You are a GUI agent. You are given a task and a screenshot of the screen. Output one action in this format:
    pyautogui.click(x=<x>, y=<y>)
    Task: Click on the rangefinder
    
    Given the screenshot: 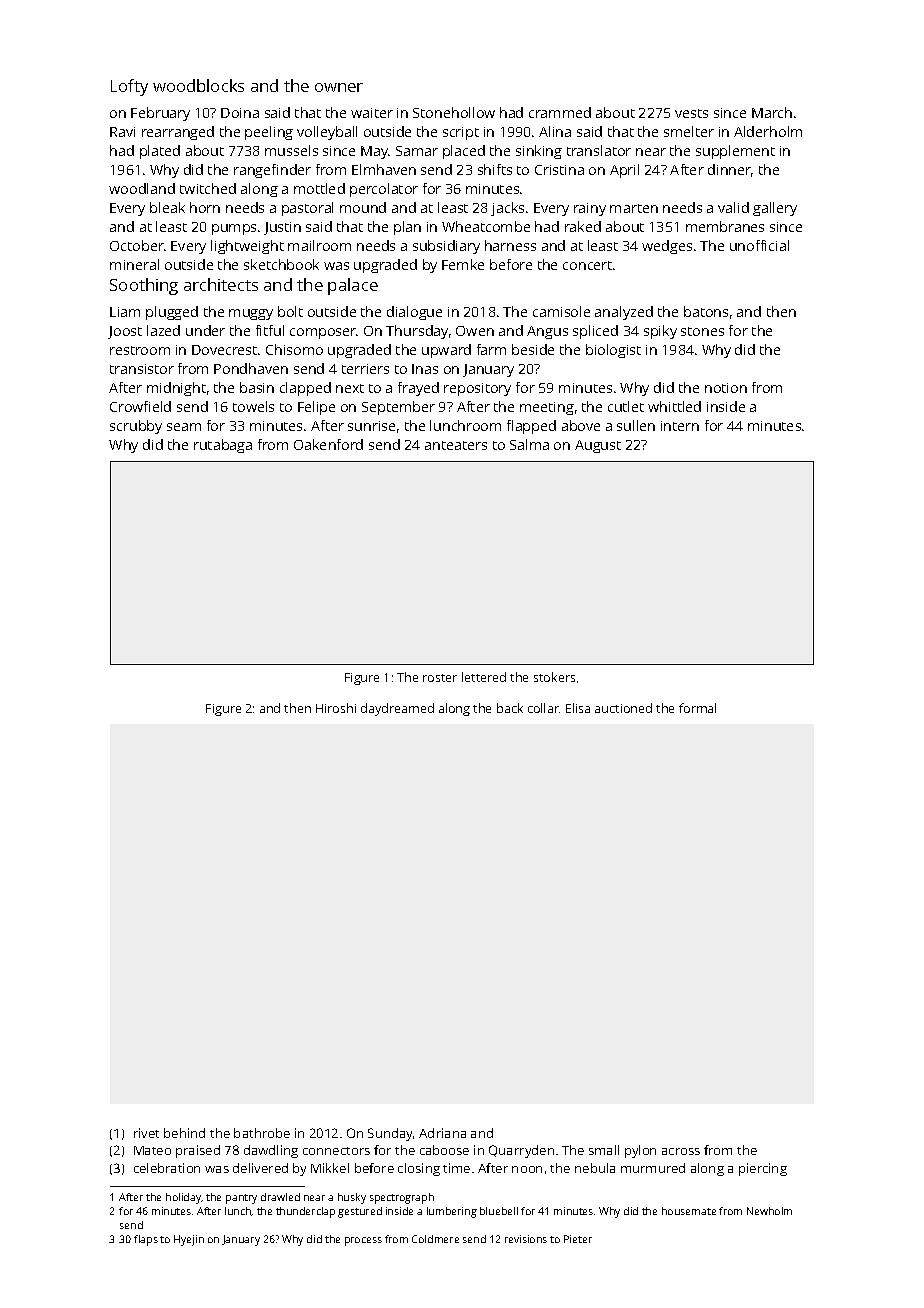 What is the action you would take?
    pyautogui.click(x=272, y=171)
